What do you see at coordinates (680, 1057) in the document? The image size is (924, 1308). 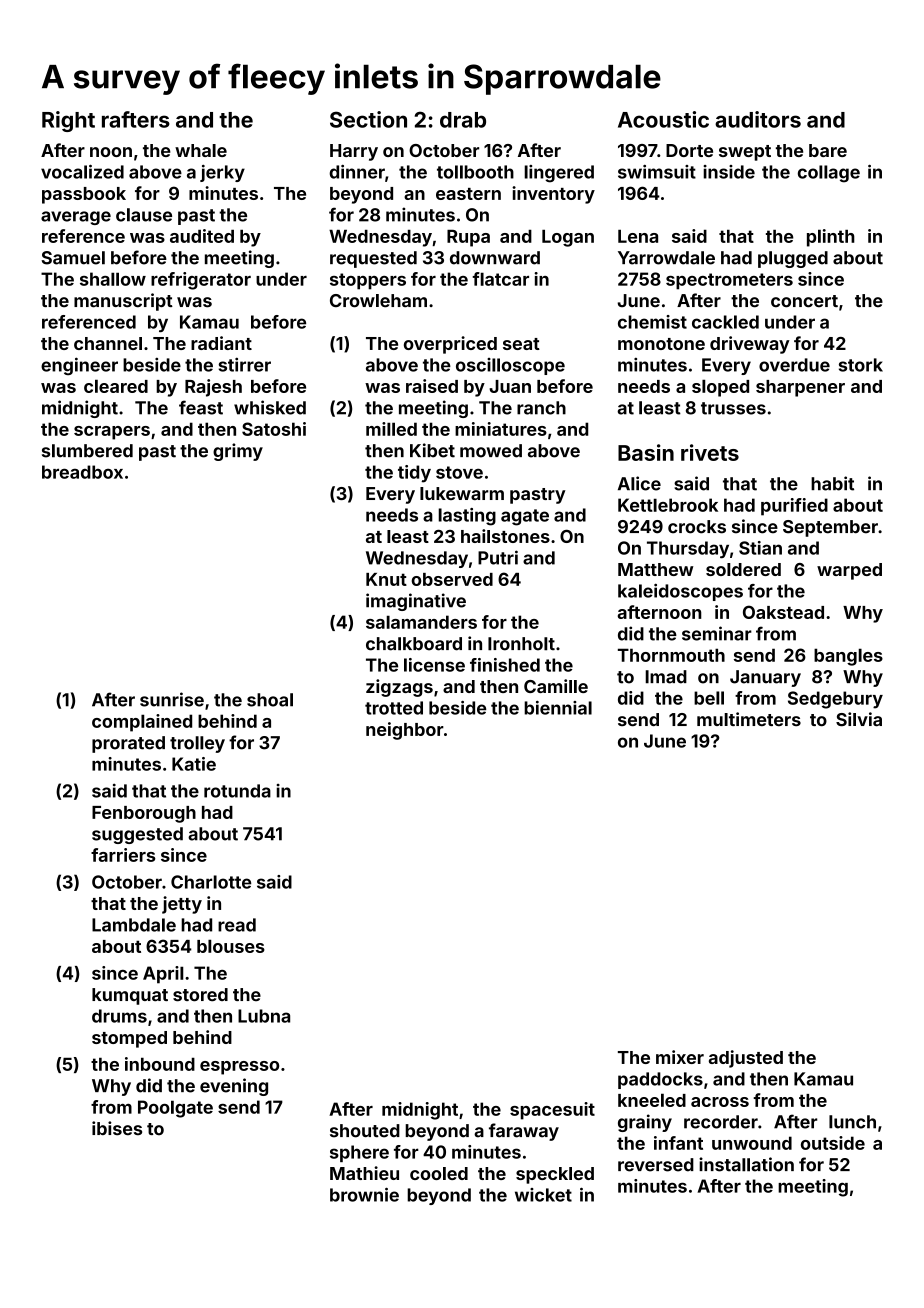 I see `mixer` at bounding box center [680, 1057].
